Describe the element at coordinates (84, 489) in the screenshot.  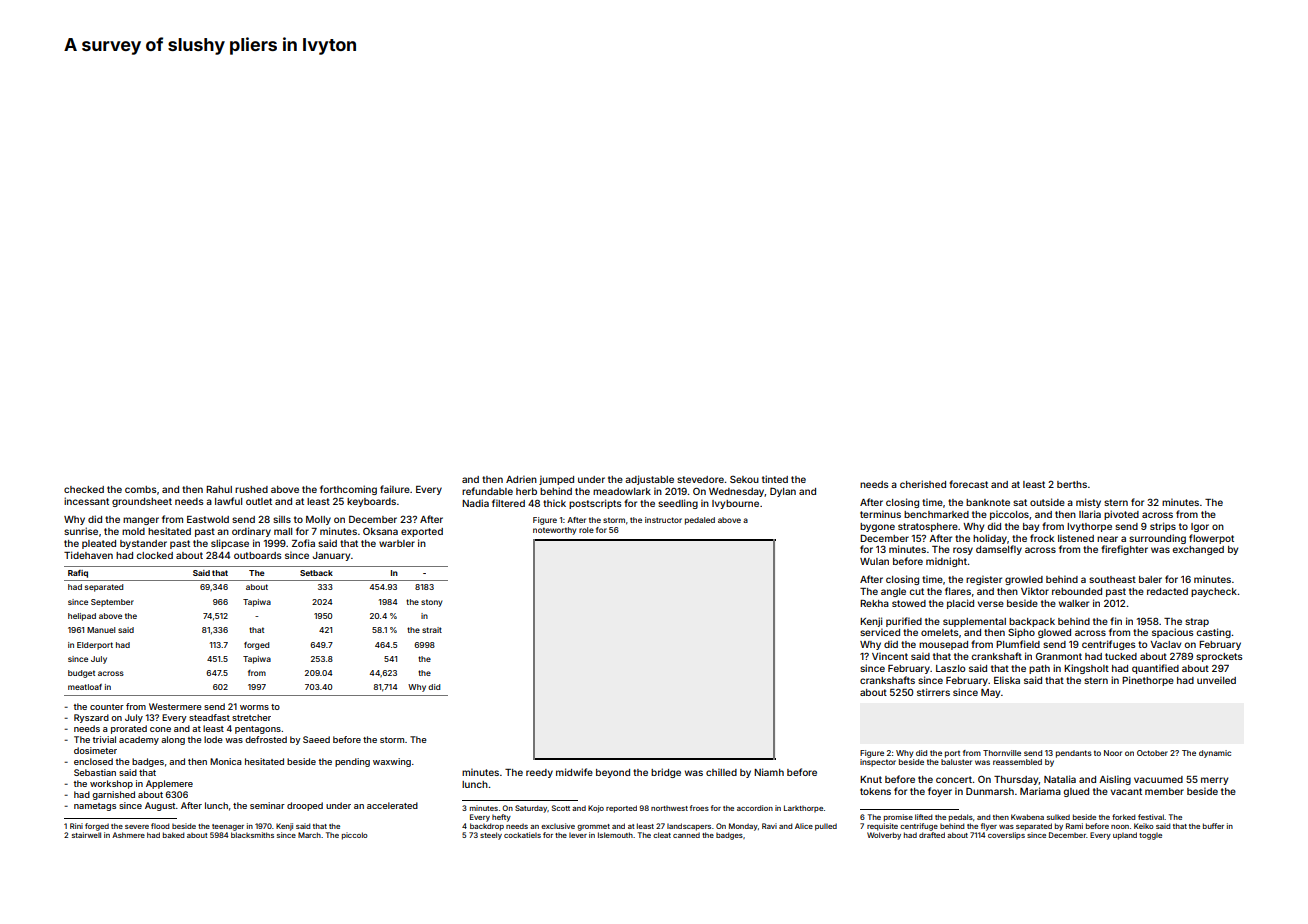
I see `checked` at that location.
